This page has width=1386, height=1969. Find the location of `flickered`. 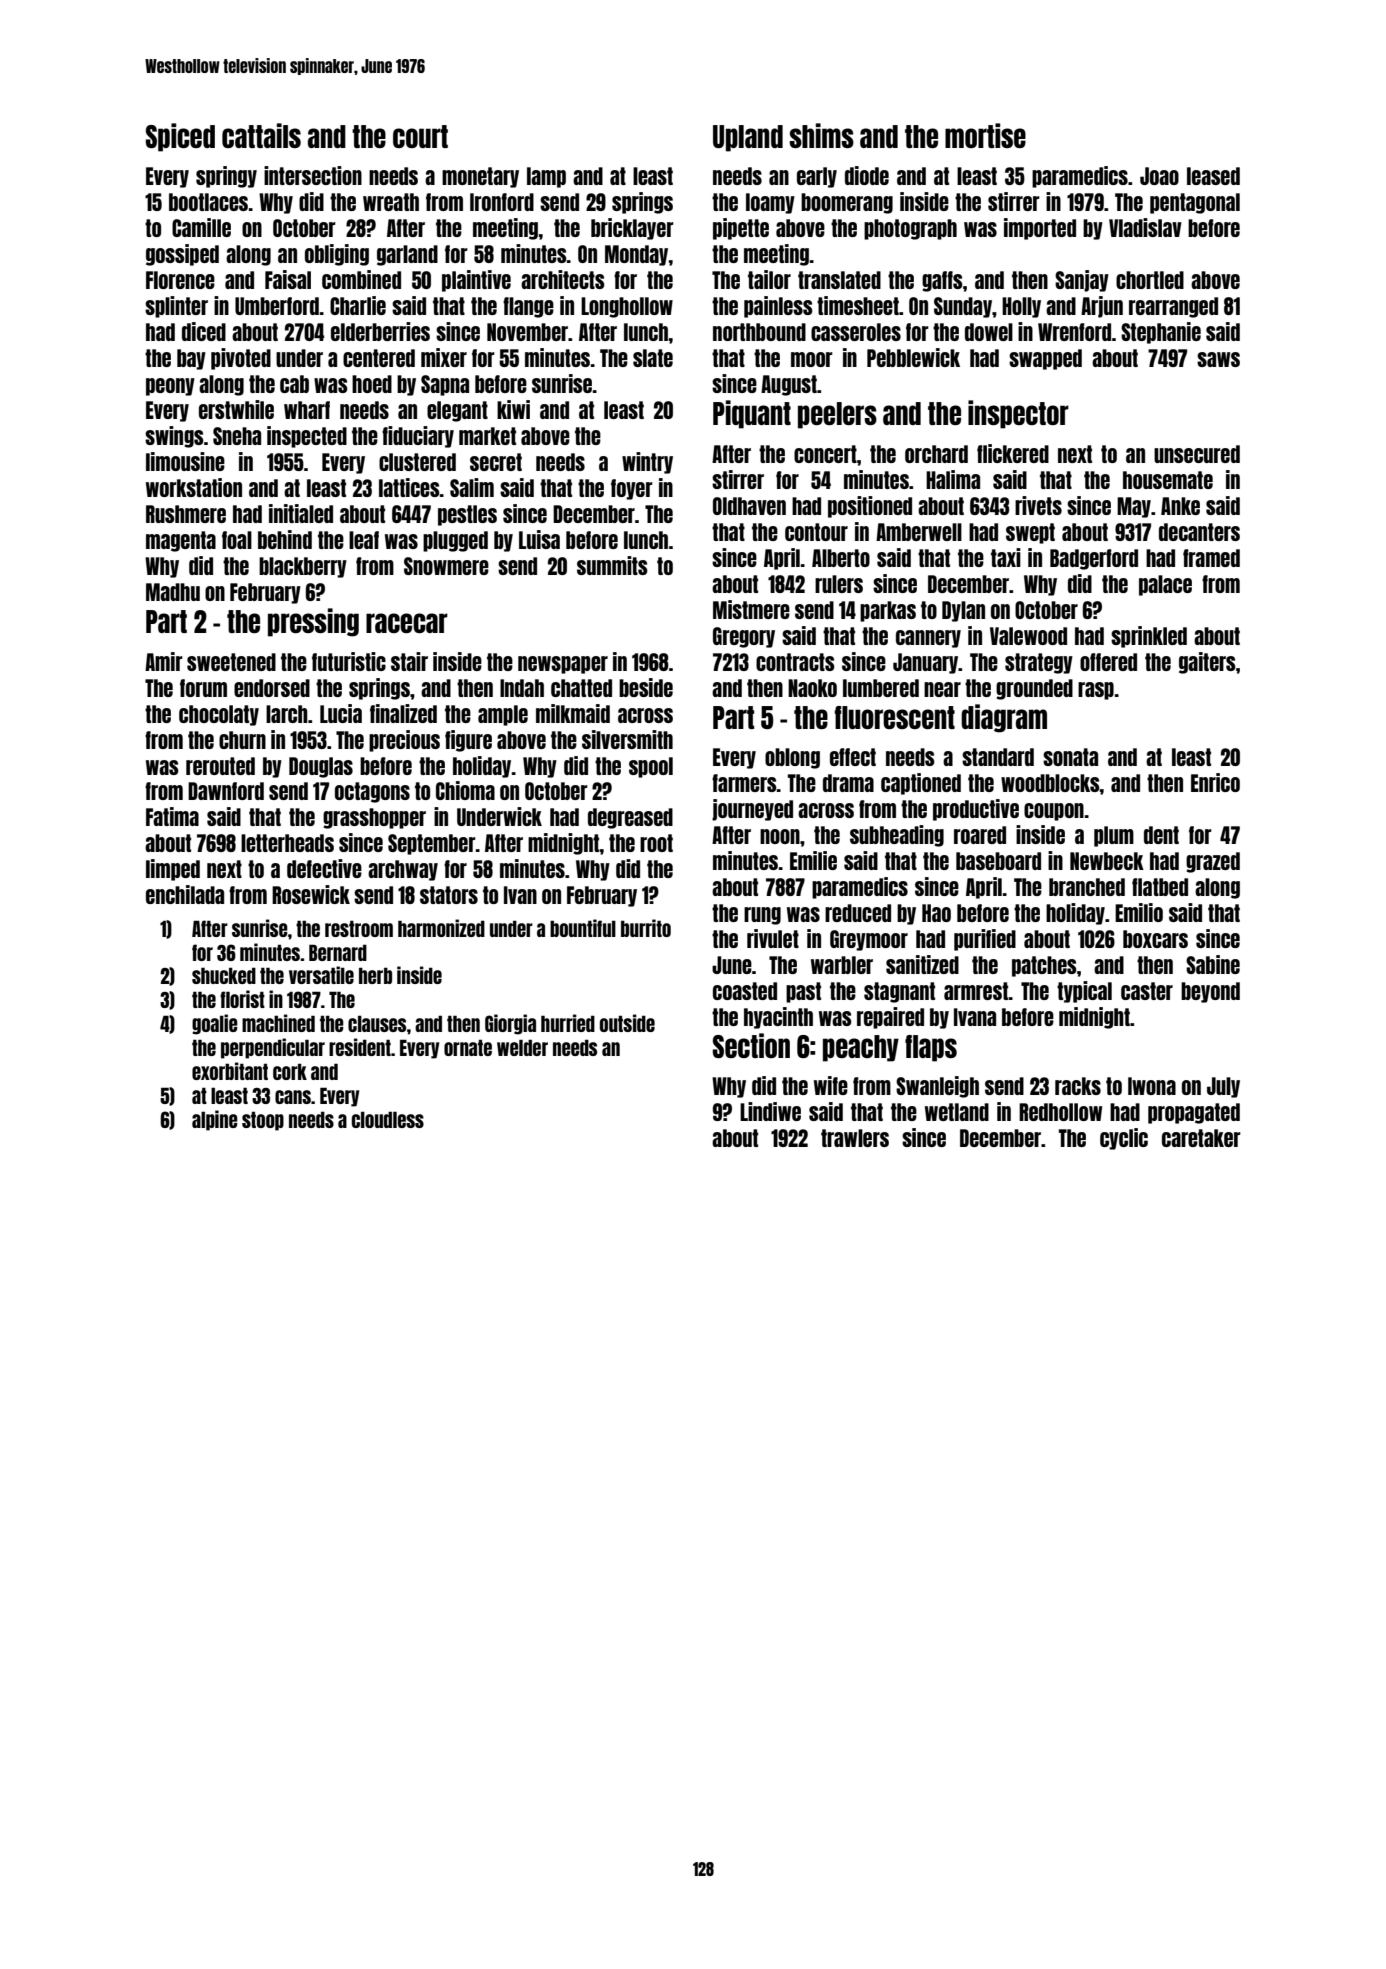

flickered is located at coordinates (1013, 453).
